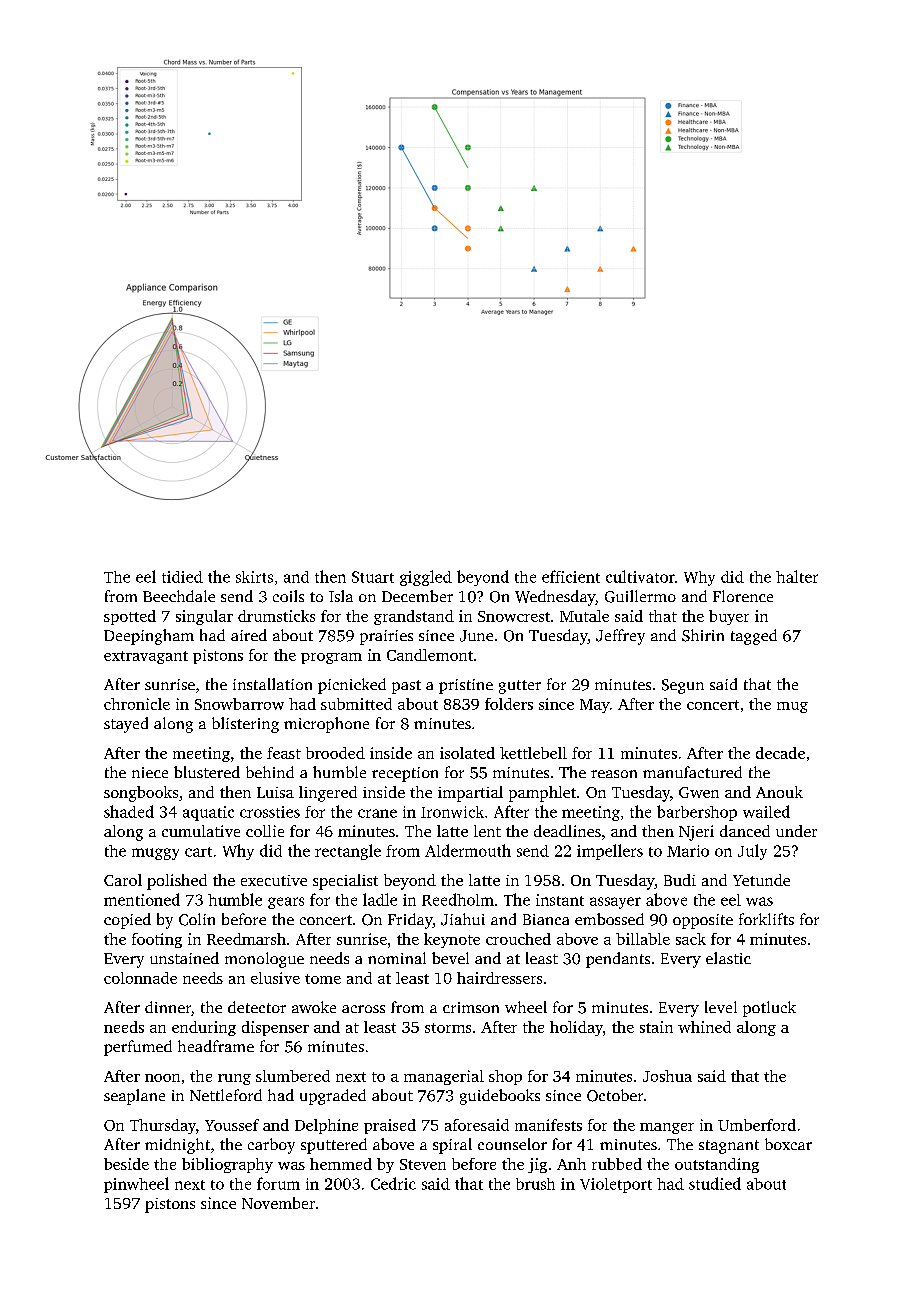 The width and height of the screenshot is (924, 1308). What do you see at coordinates (130, 617) in the screenshot?
I see `spotted` at bounding box center [130, 617].
